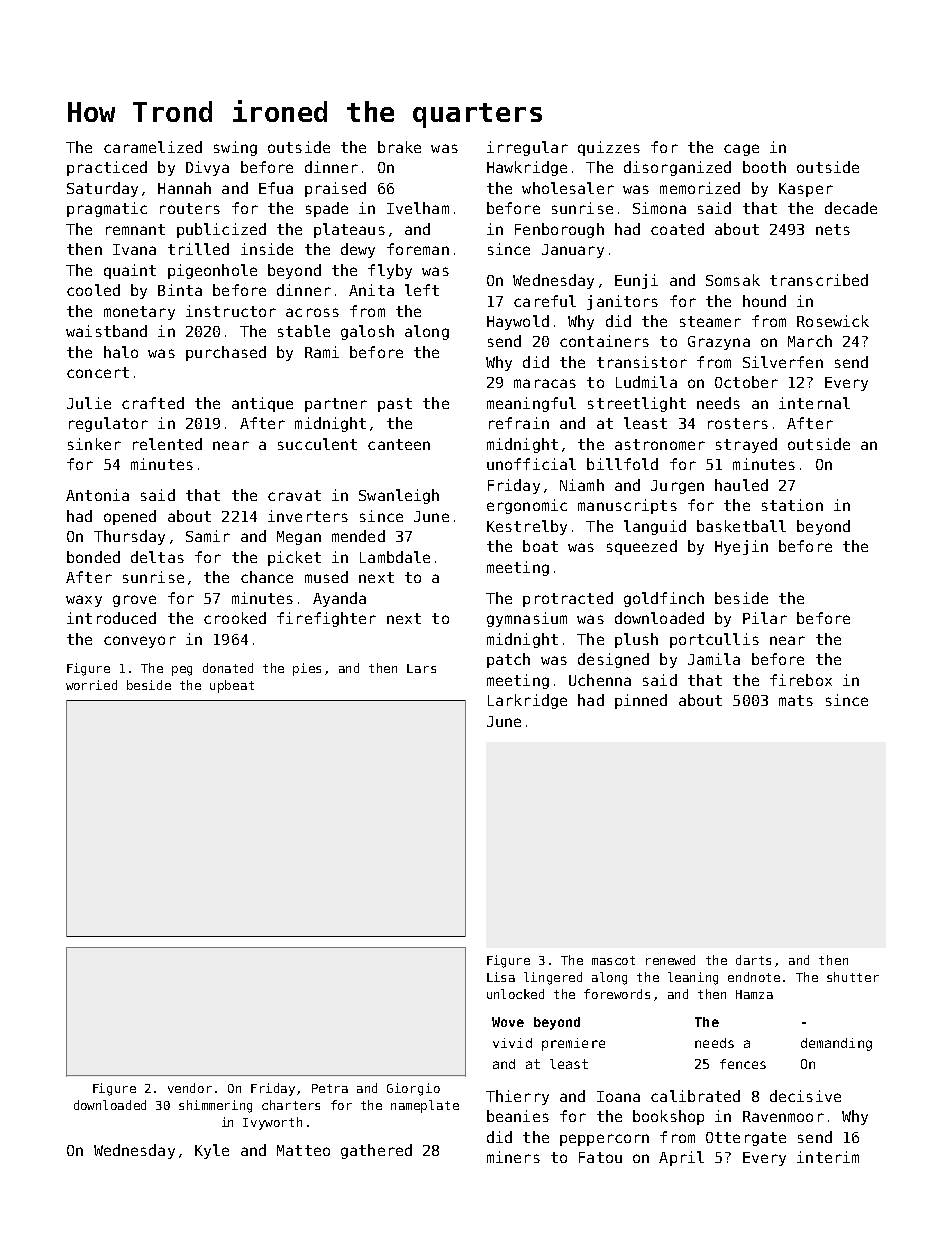 This document has height=1233, width=952. What do you see at coordinates (212, 1151) in the document?
I see `Kyle` at bounding box center [212, 1151].
